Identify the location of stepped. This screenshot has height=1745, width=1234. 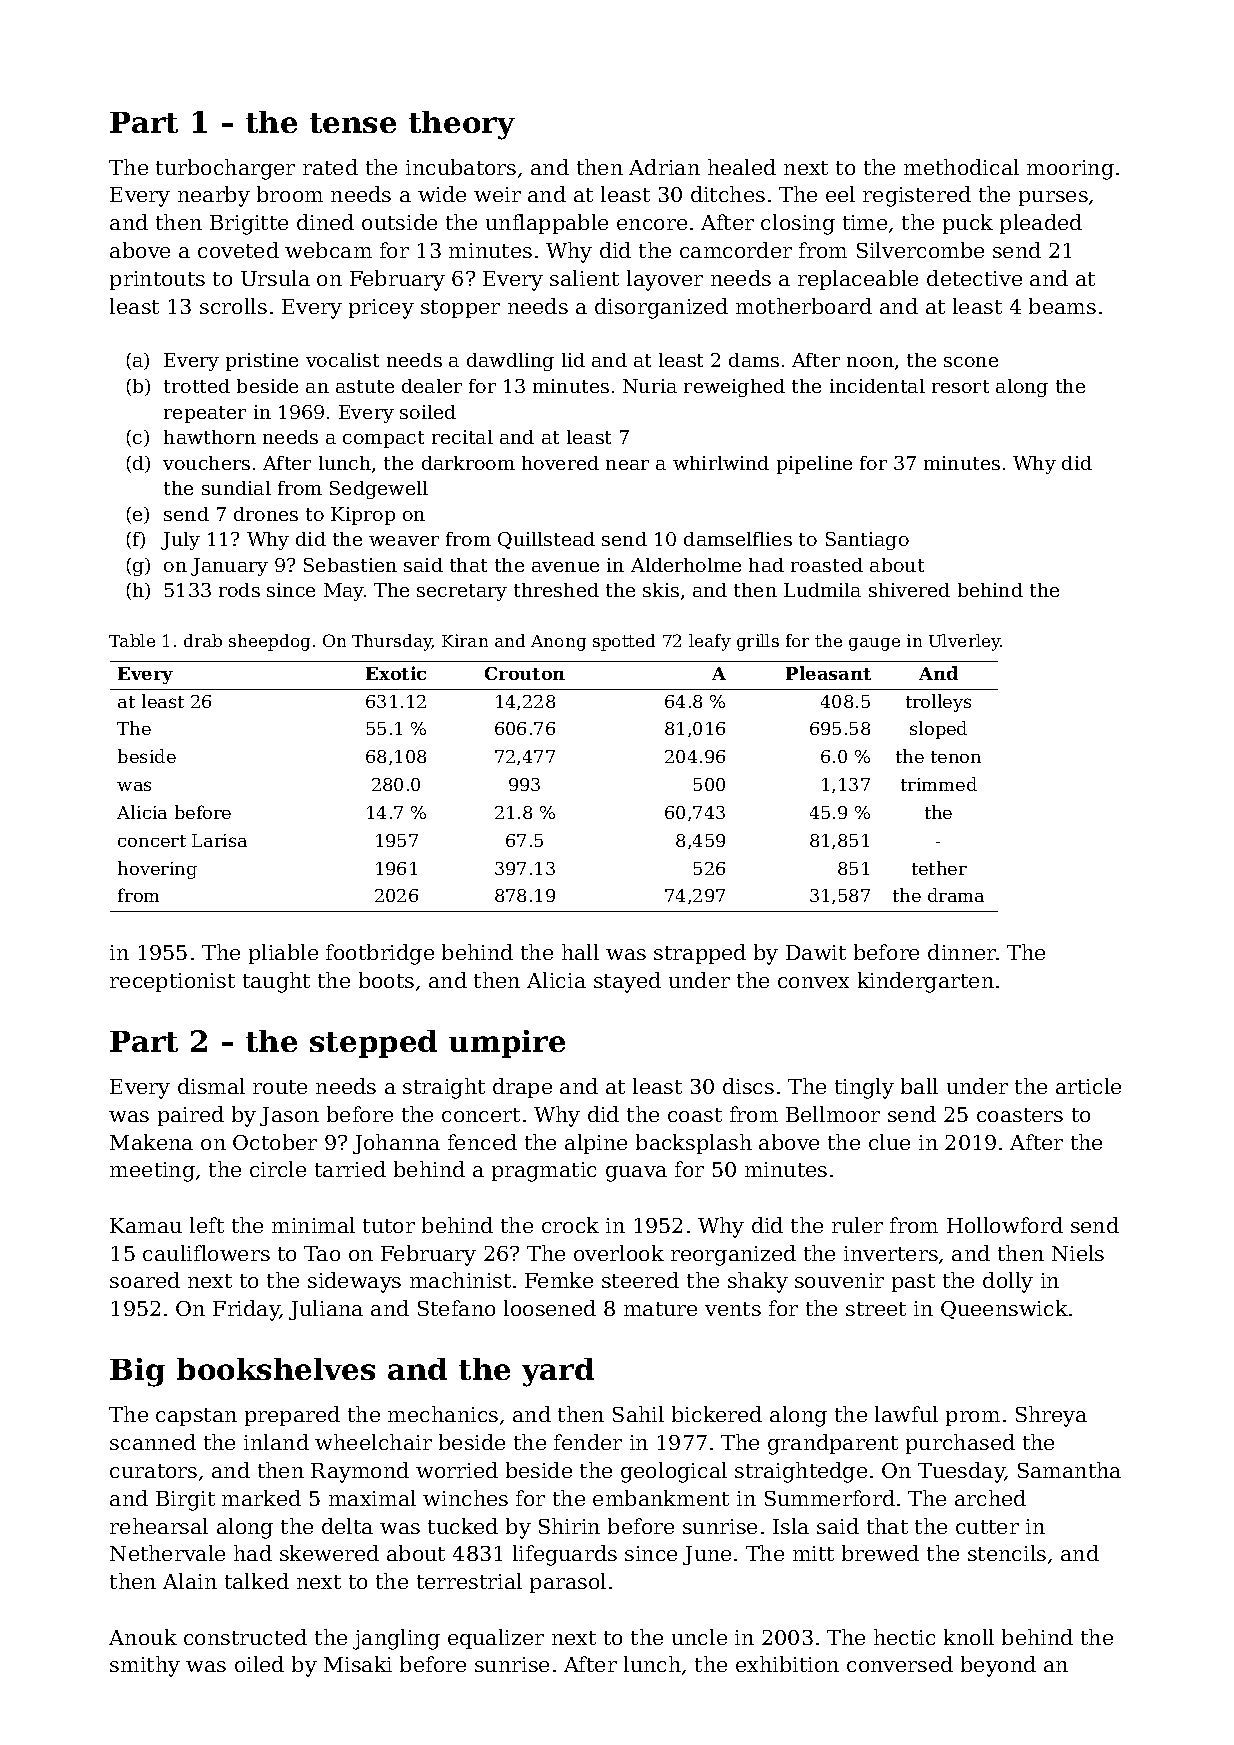
(373, 1044).
